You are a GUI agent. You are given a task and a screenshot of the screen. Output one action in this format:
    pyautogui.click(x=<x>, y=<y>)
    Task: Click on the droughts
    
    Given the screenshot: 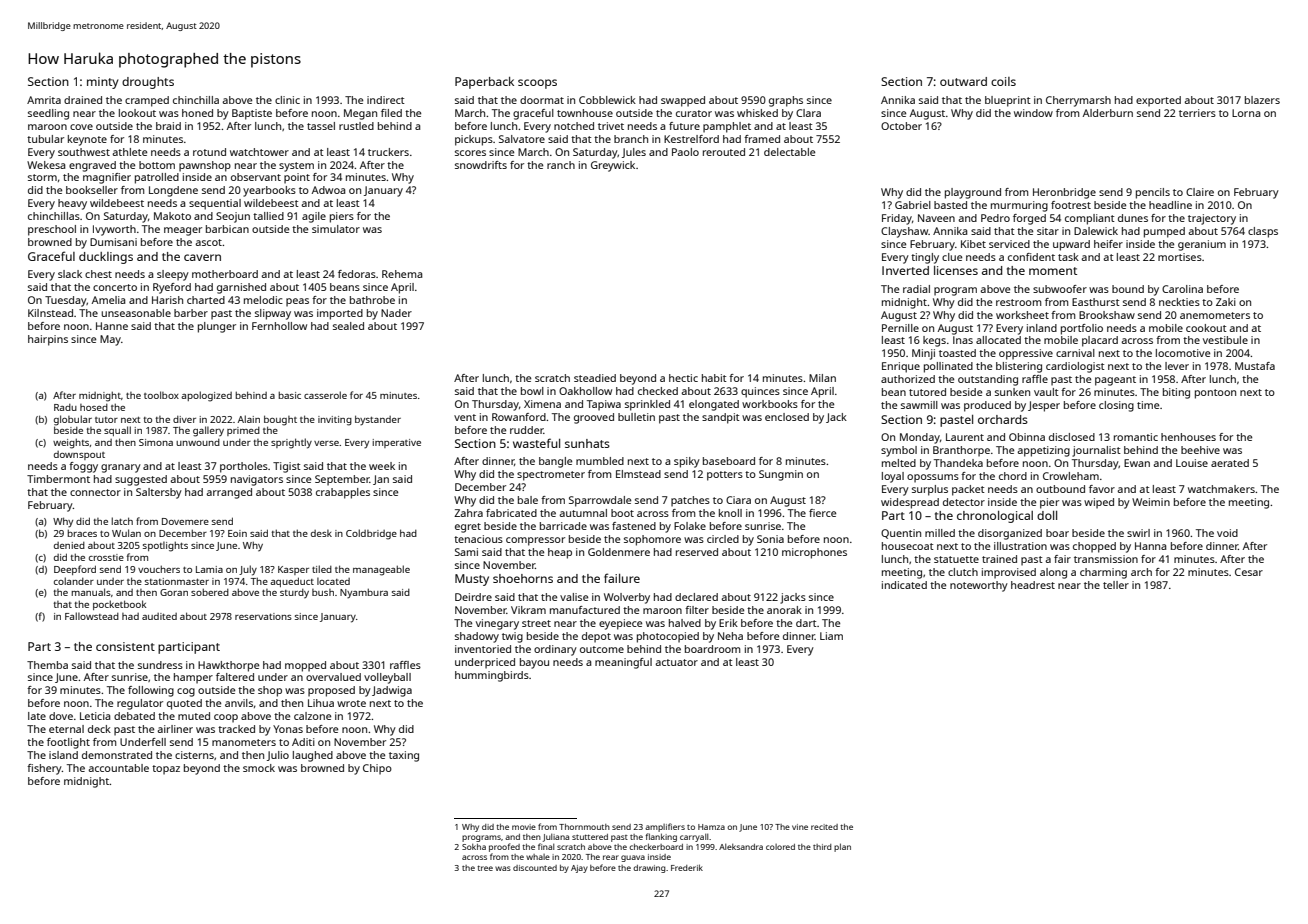 What is the action you would take?
    pyautogui.click(x=148, y=83)
